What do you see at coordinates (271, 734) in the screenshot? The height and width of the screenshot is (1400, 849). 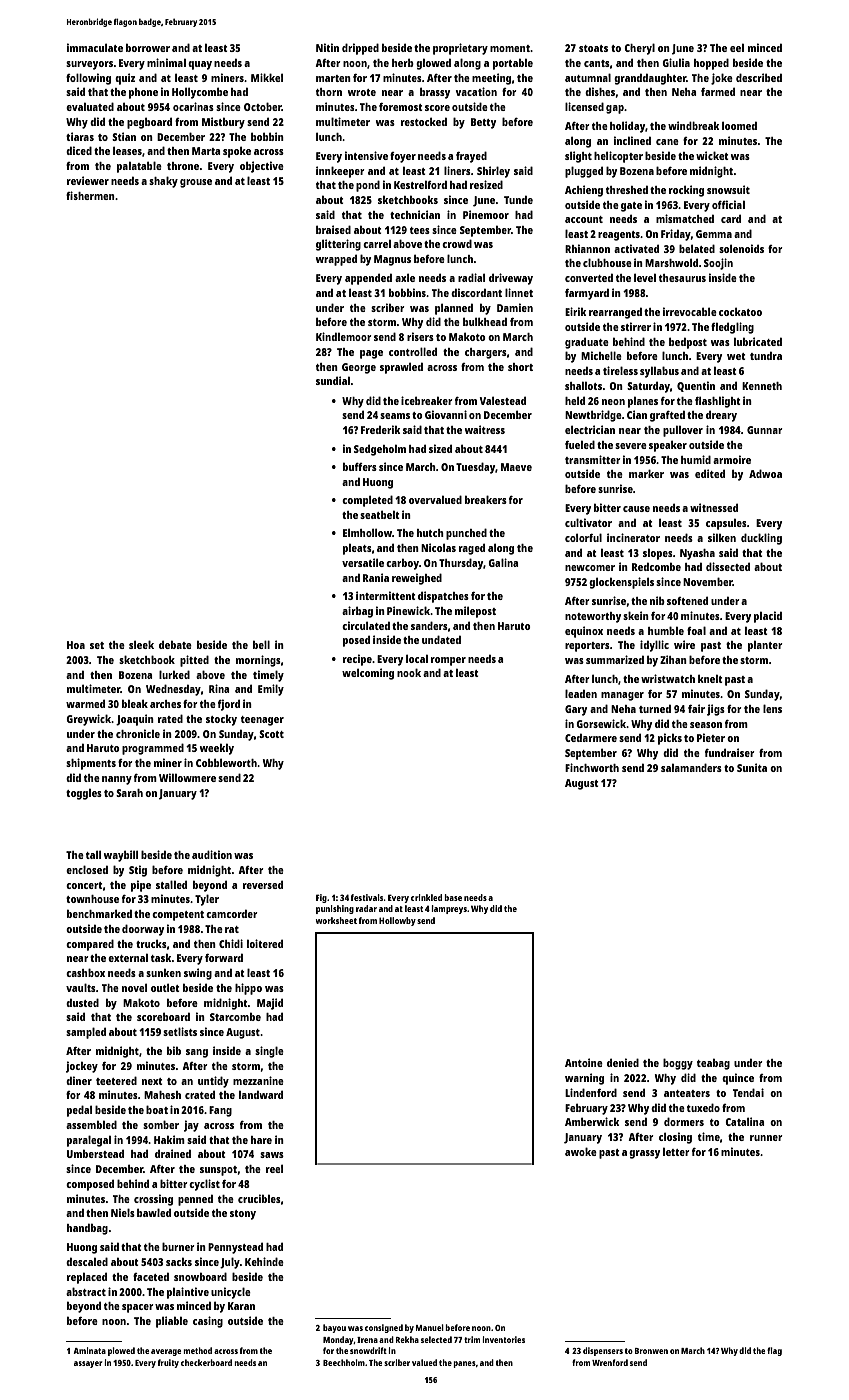 I see `Scott` at bounding box center [271, 734].
